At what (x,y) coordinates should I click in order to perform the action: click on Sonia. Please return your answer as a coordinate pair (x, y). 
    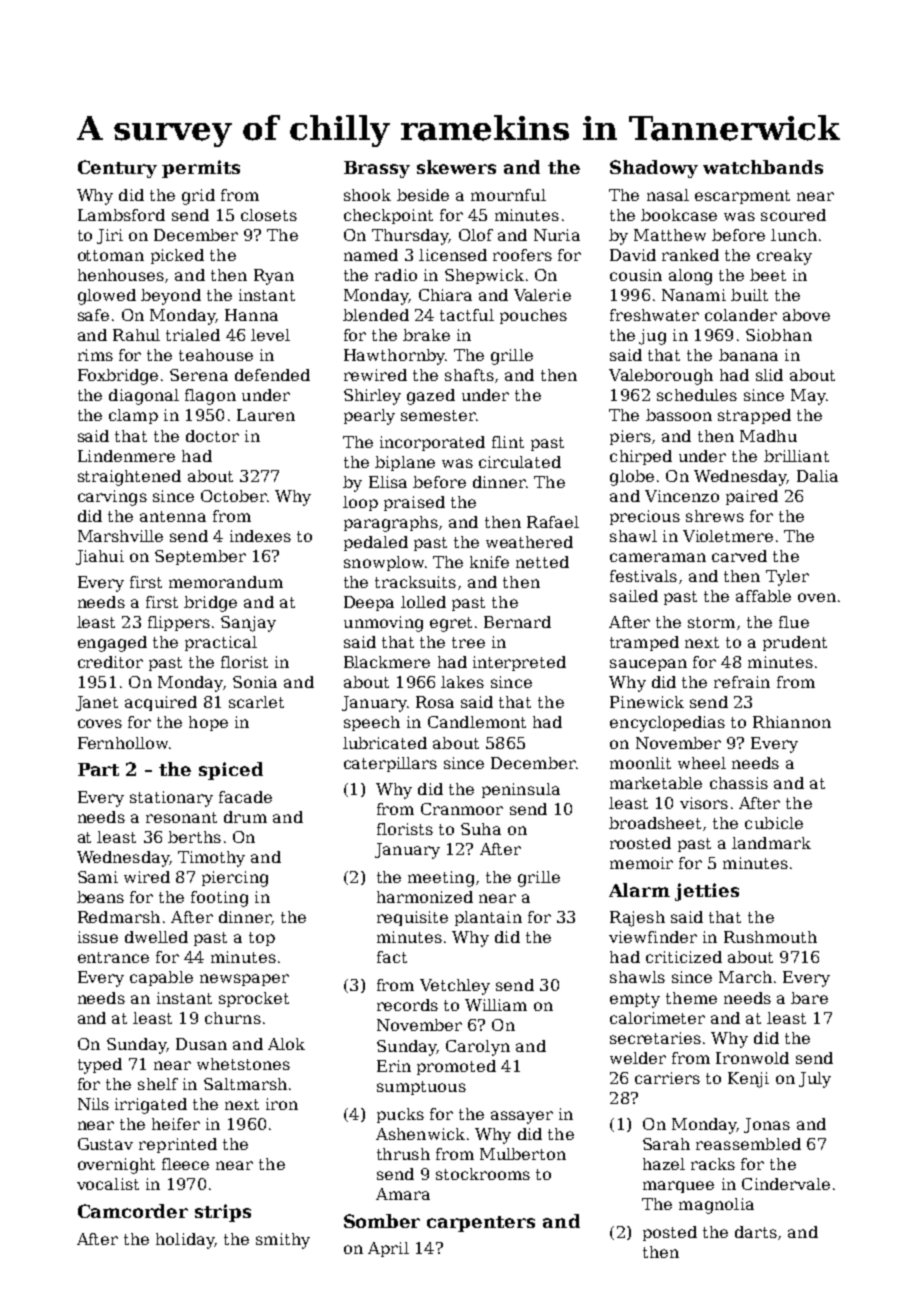
    Looking at the image, I should click on (255, 682).
